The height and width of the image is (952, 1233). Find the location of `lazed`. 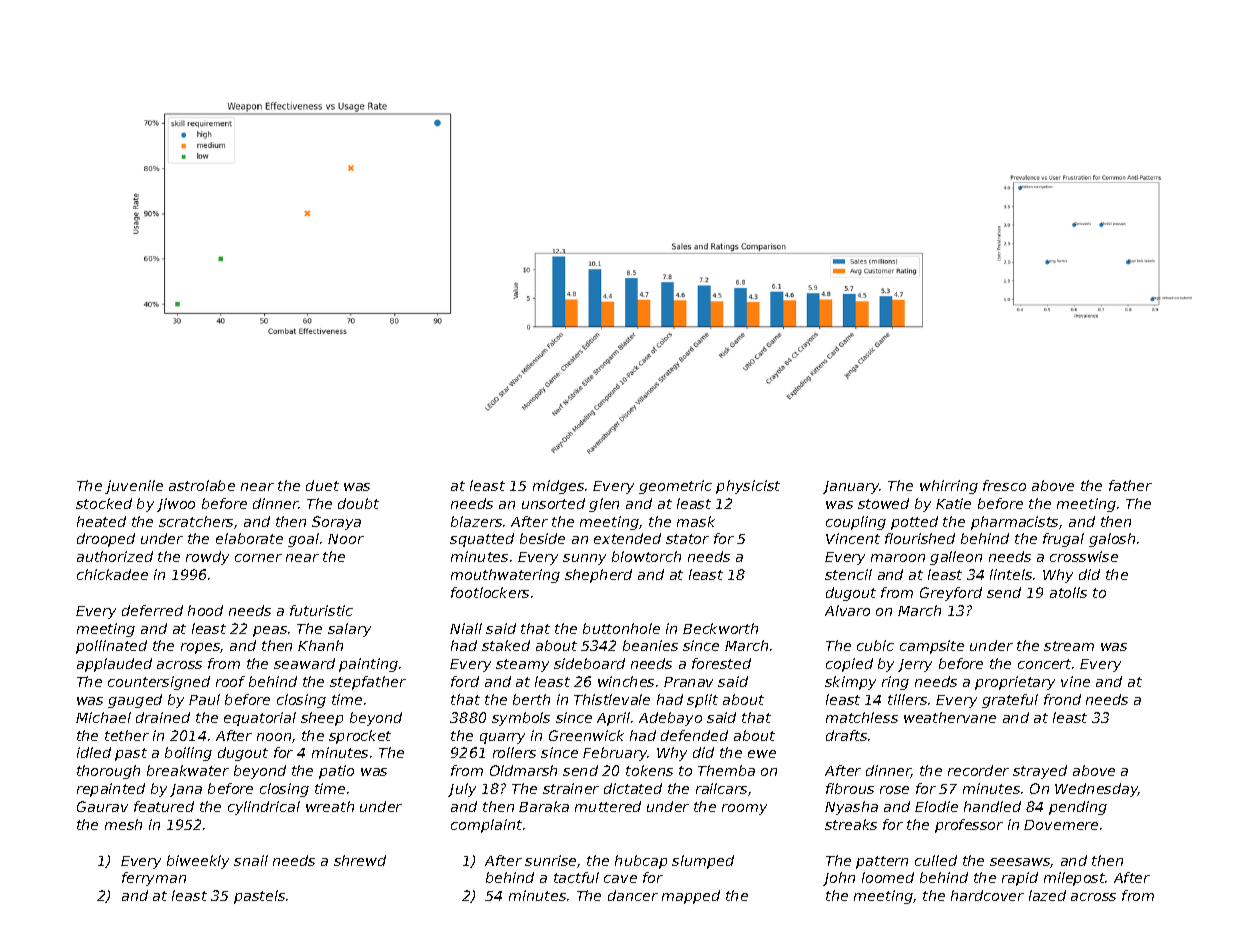

lazed is located at coordinates (1047, 895).
